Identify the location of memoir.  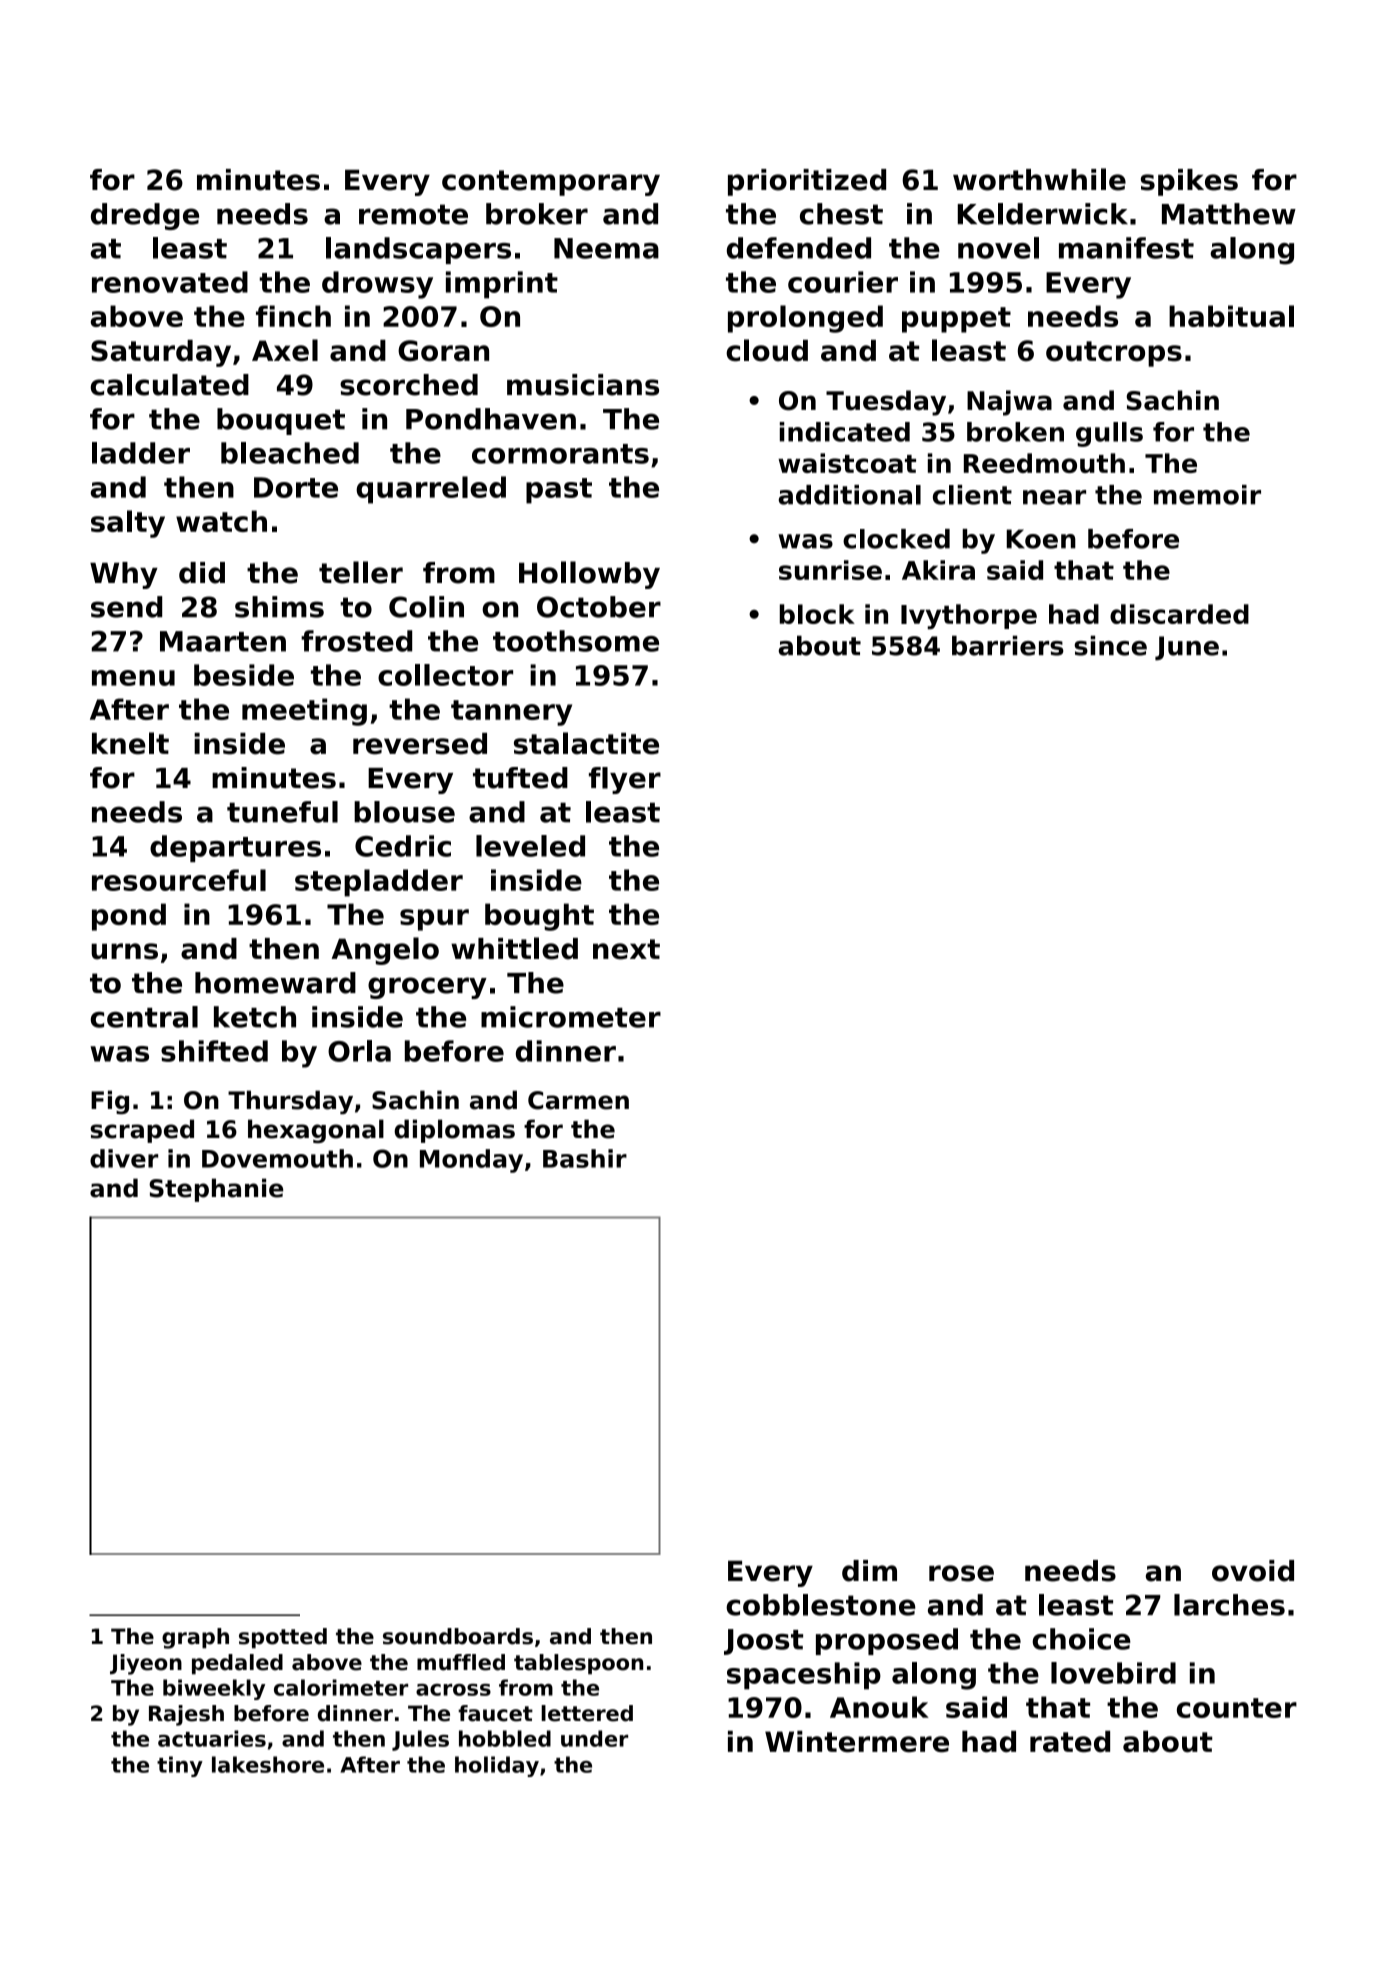
(1207, 495).
